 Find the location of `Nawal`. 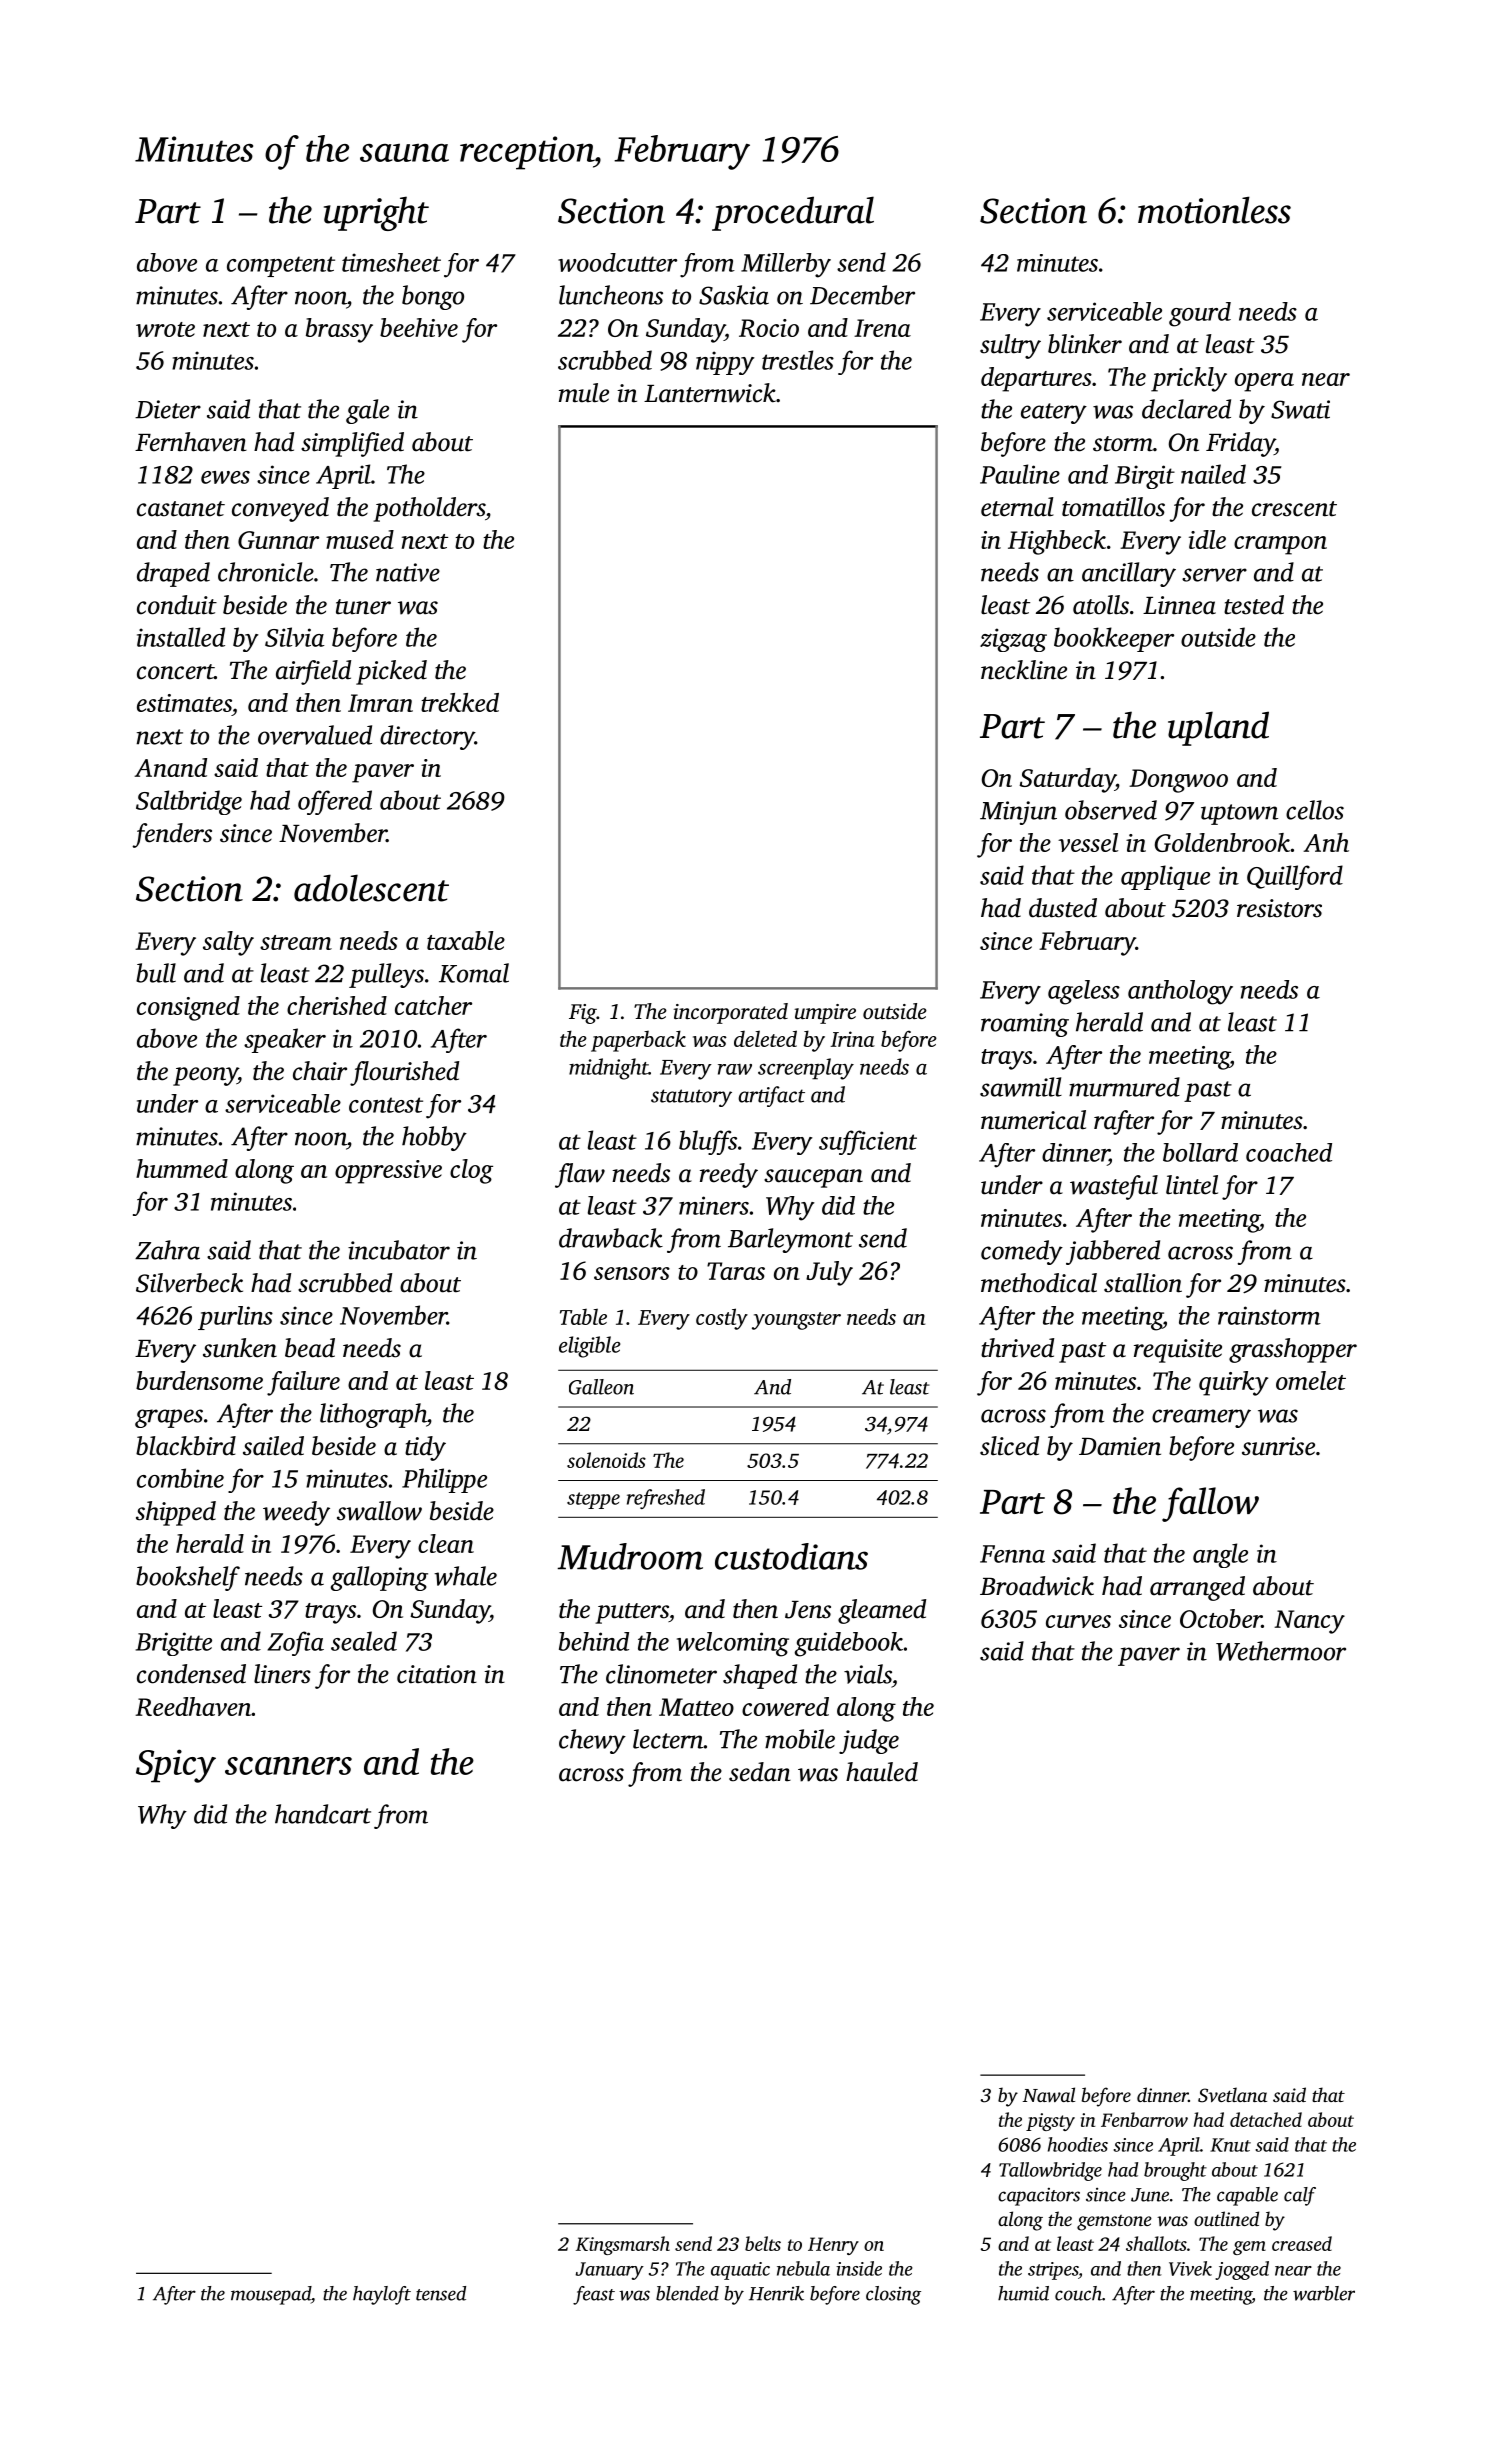

Nawal is located at coordinates (1049, 2094).
